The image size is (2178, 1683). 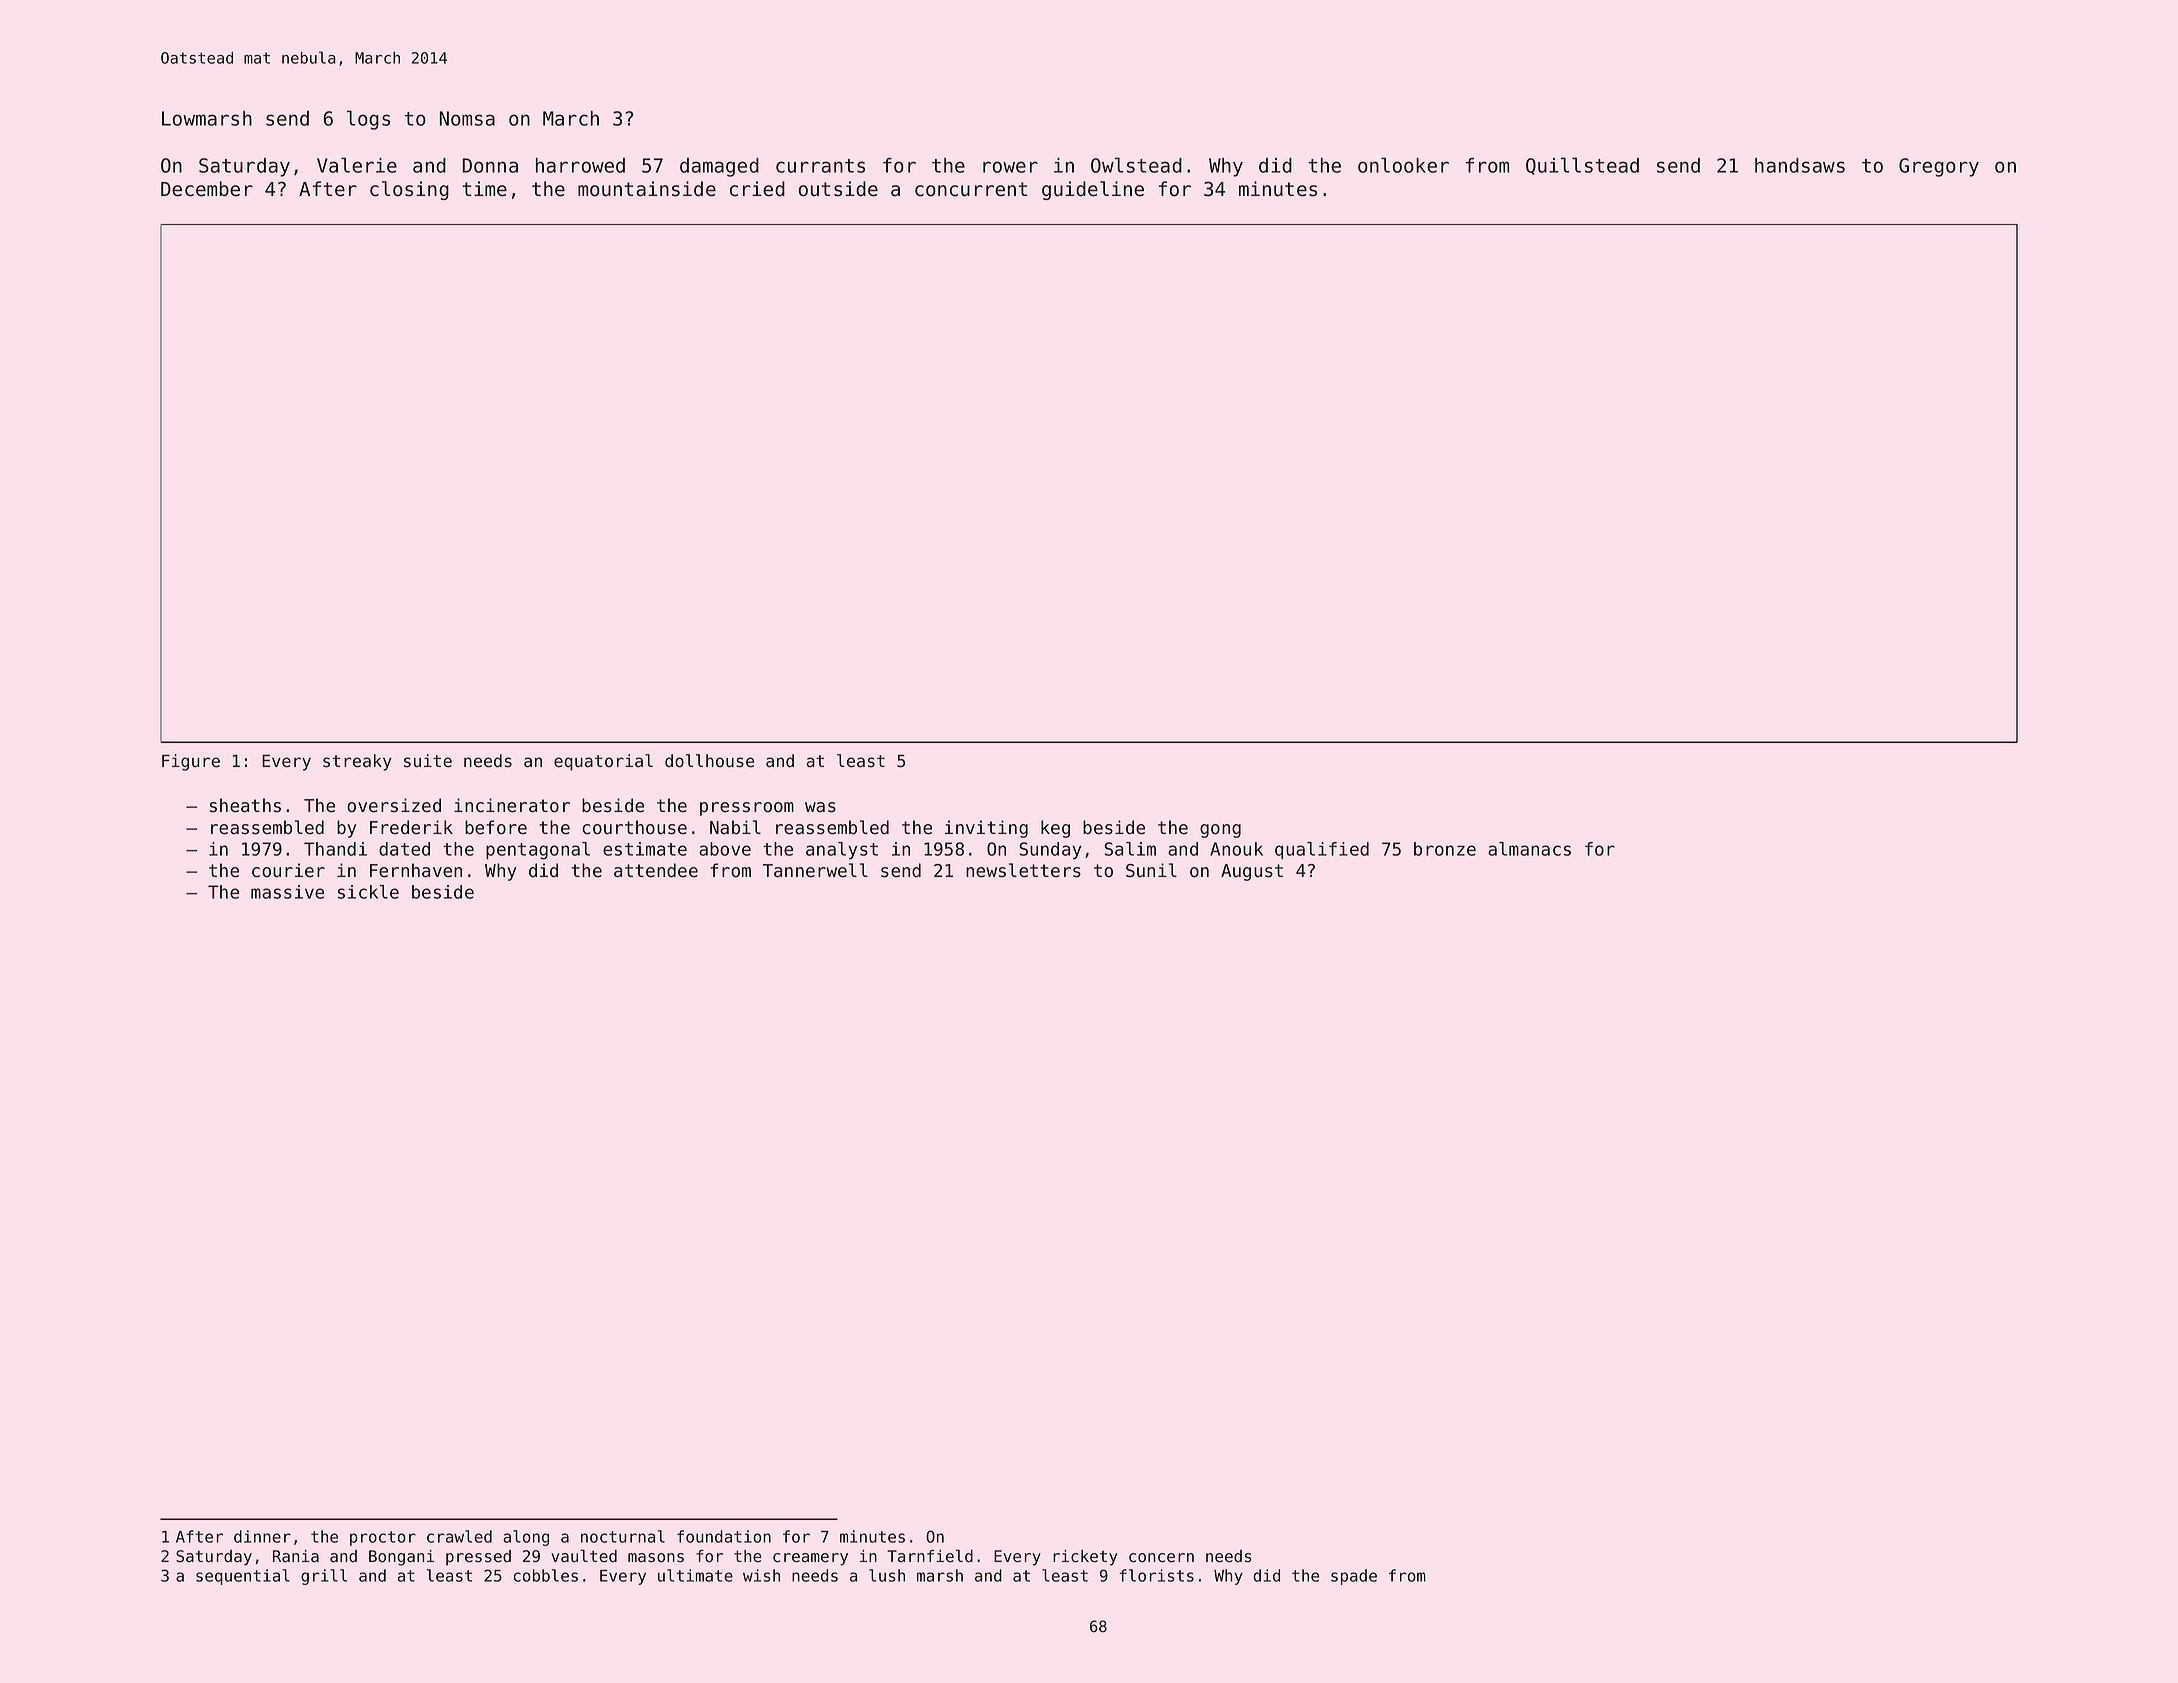 I want to click on spade, so click(x=1354, y=1577).
